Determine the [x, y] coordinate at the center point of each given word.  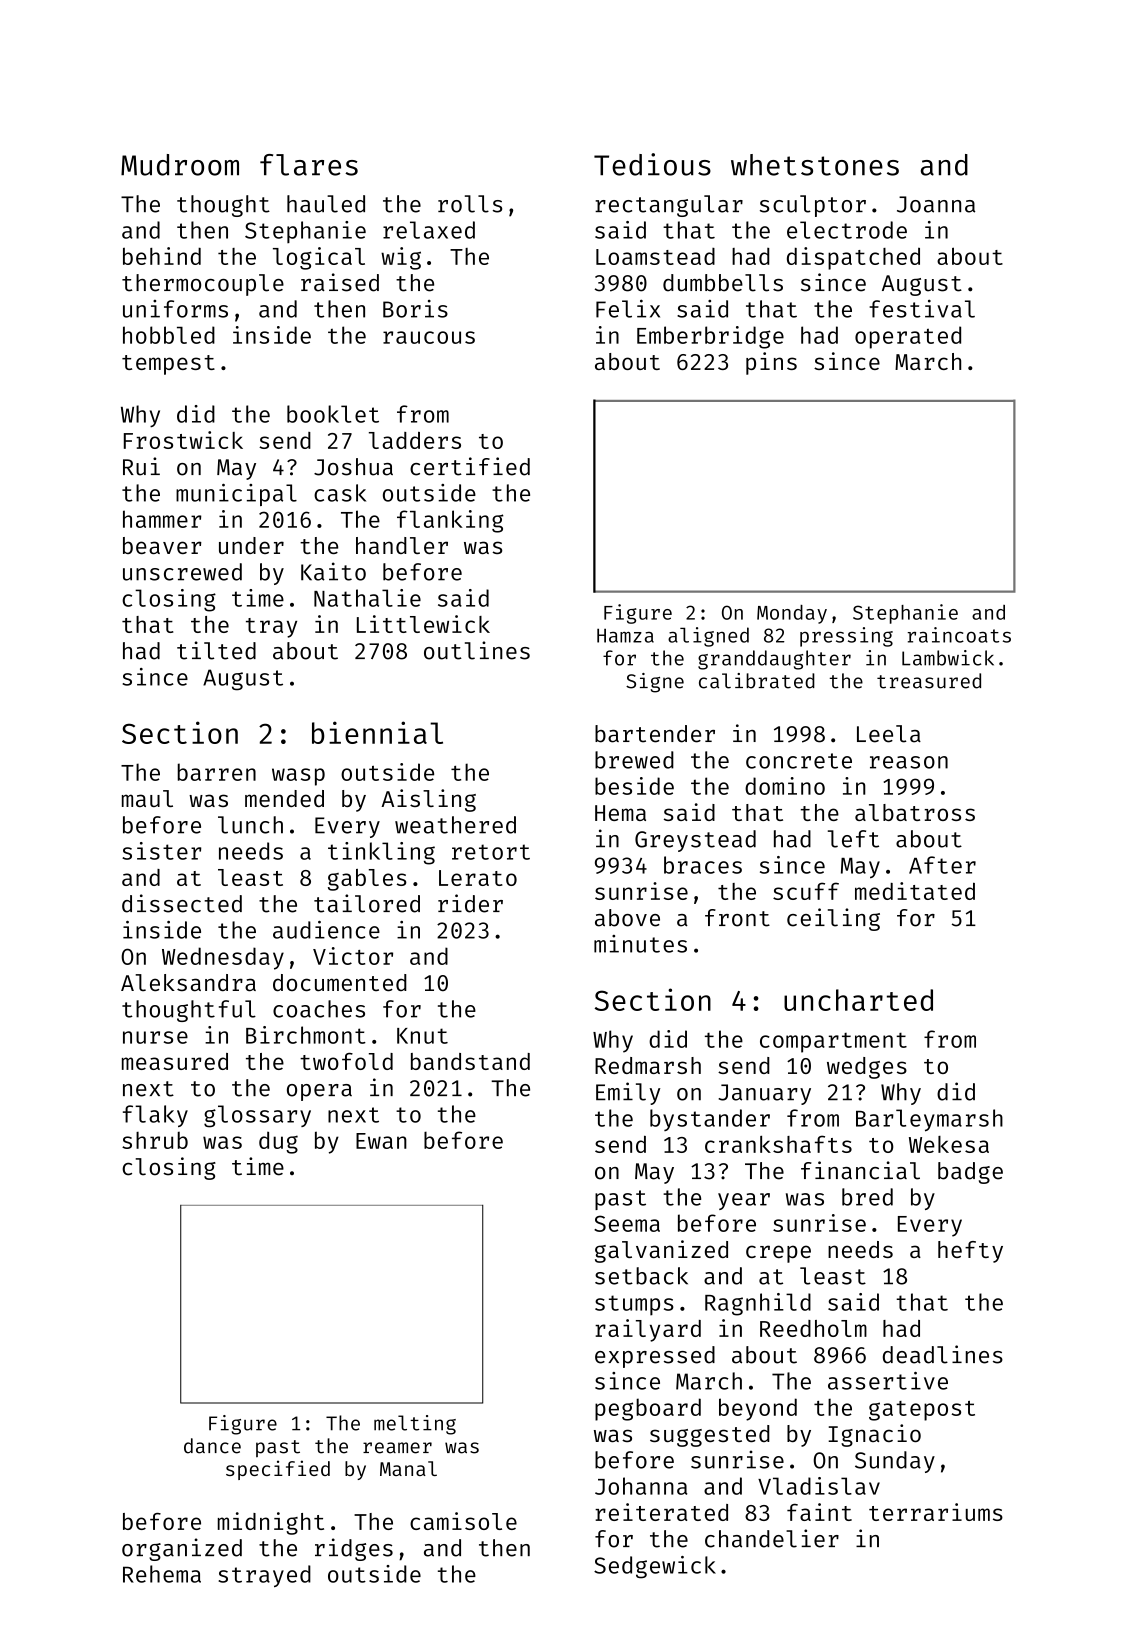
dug [278, 1142]
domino [785, 786]
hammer [162, 519]
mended [284, 798]
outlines [477, 650]
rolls [470, 204]
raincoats [959, 635]
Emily [628, 1093]
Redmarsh [648, 1065]
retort [491, 852]
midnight [271, 1523]
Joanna [936, 204]
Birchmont [306, 1035]
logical [319, 258]
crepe [778, 1254]
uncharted [858, 1000]
